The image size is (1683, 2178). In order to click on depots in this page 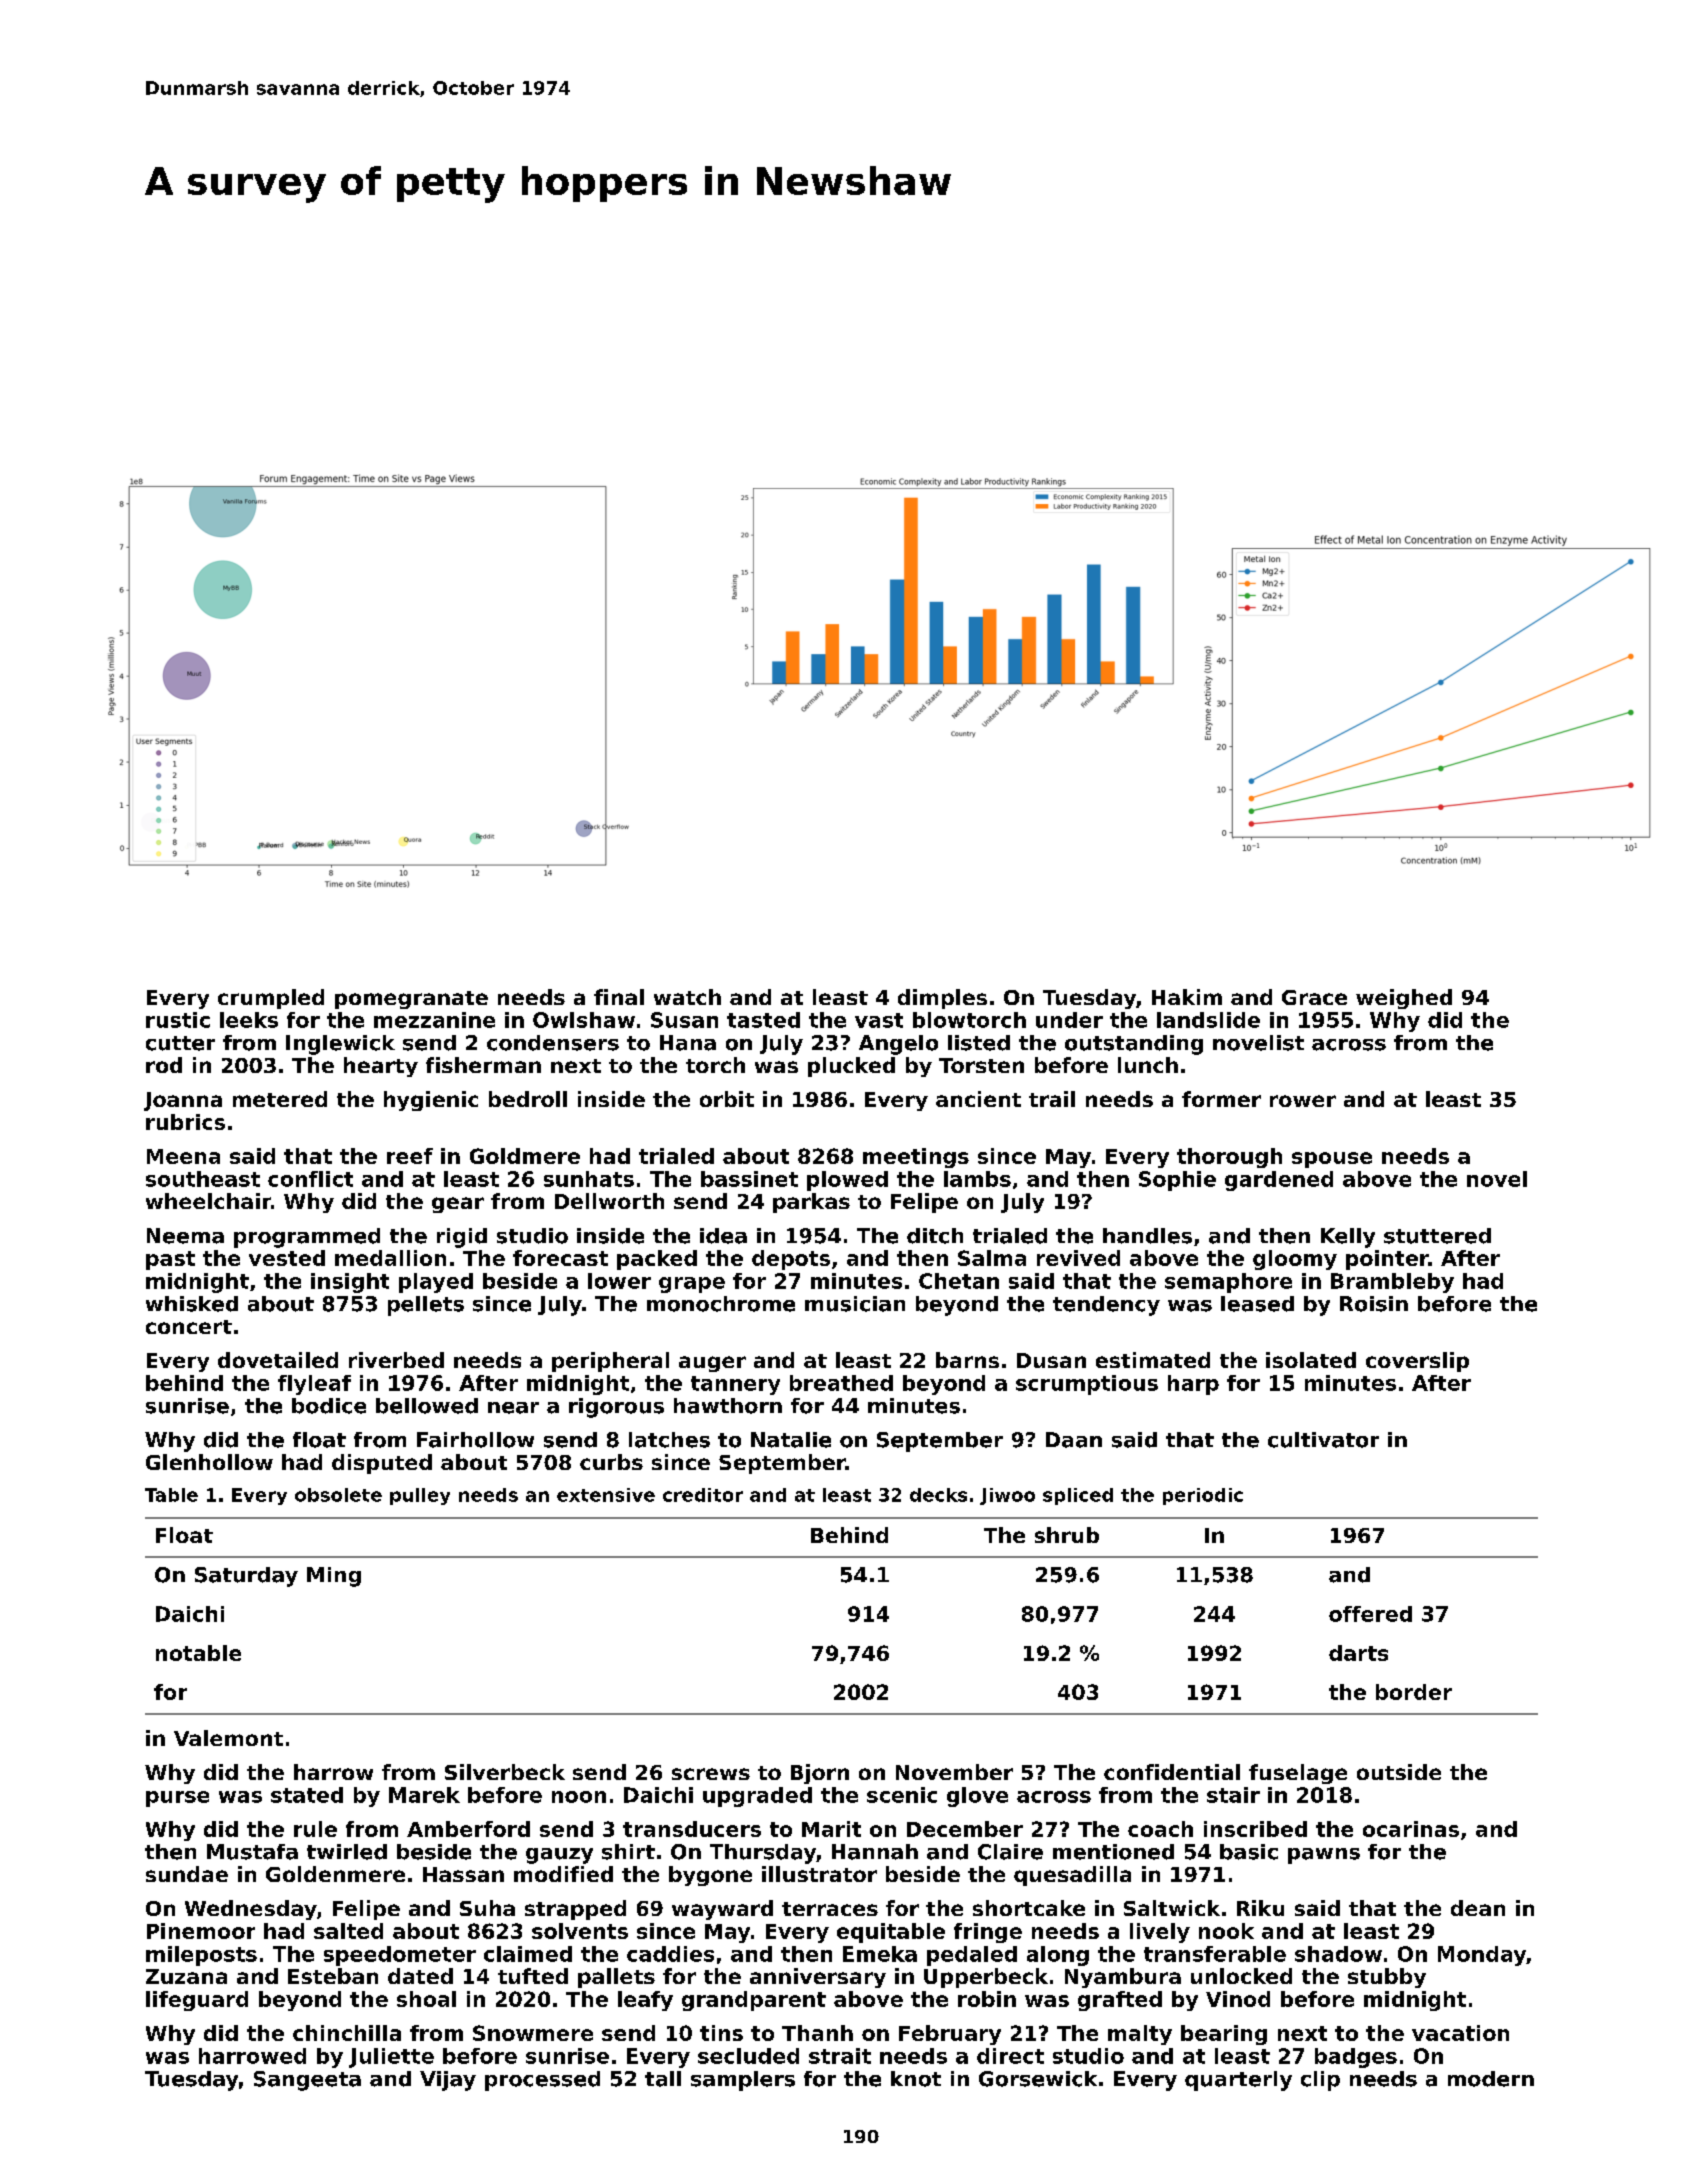, I will do `click(791, 1260)`.
